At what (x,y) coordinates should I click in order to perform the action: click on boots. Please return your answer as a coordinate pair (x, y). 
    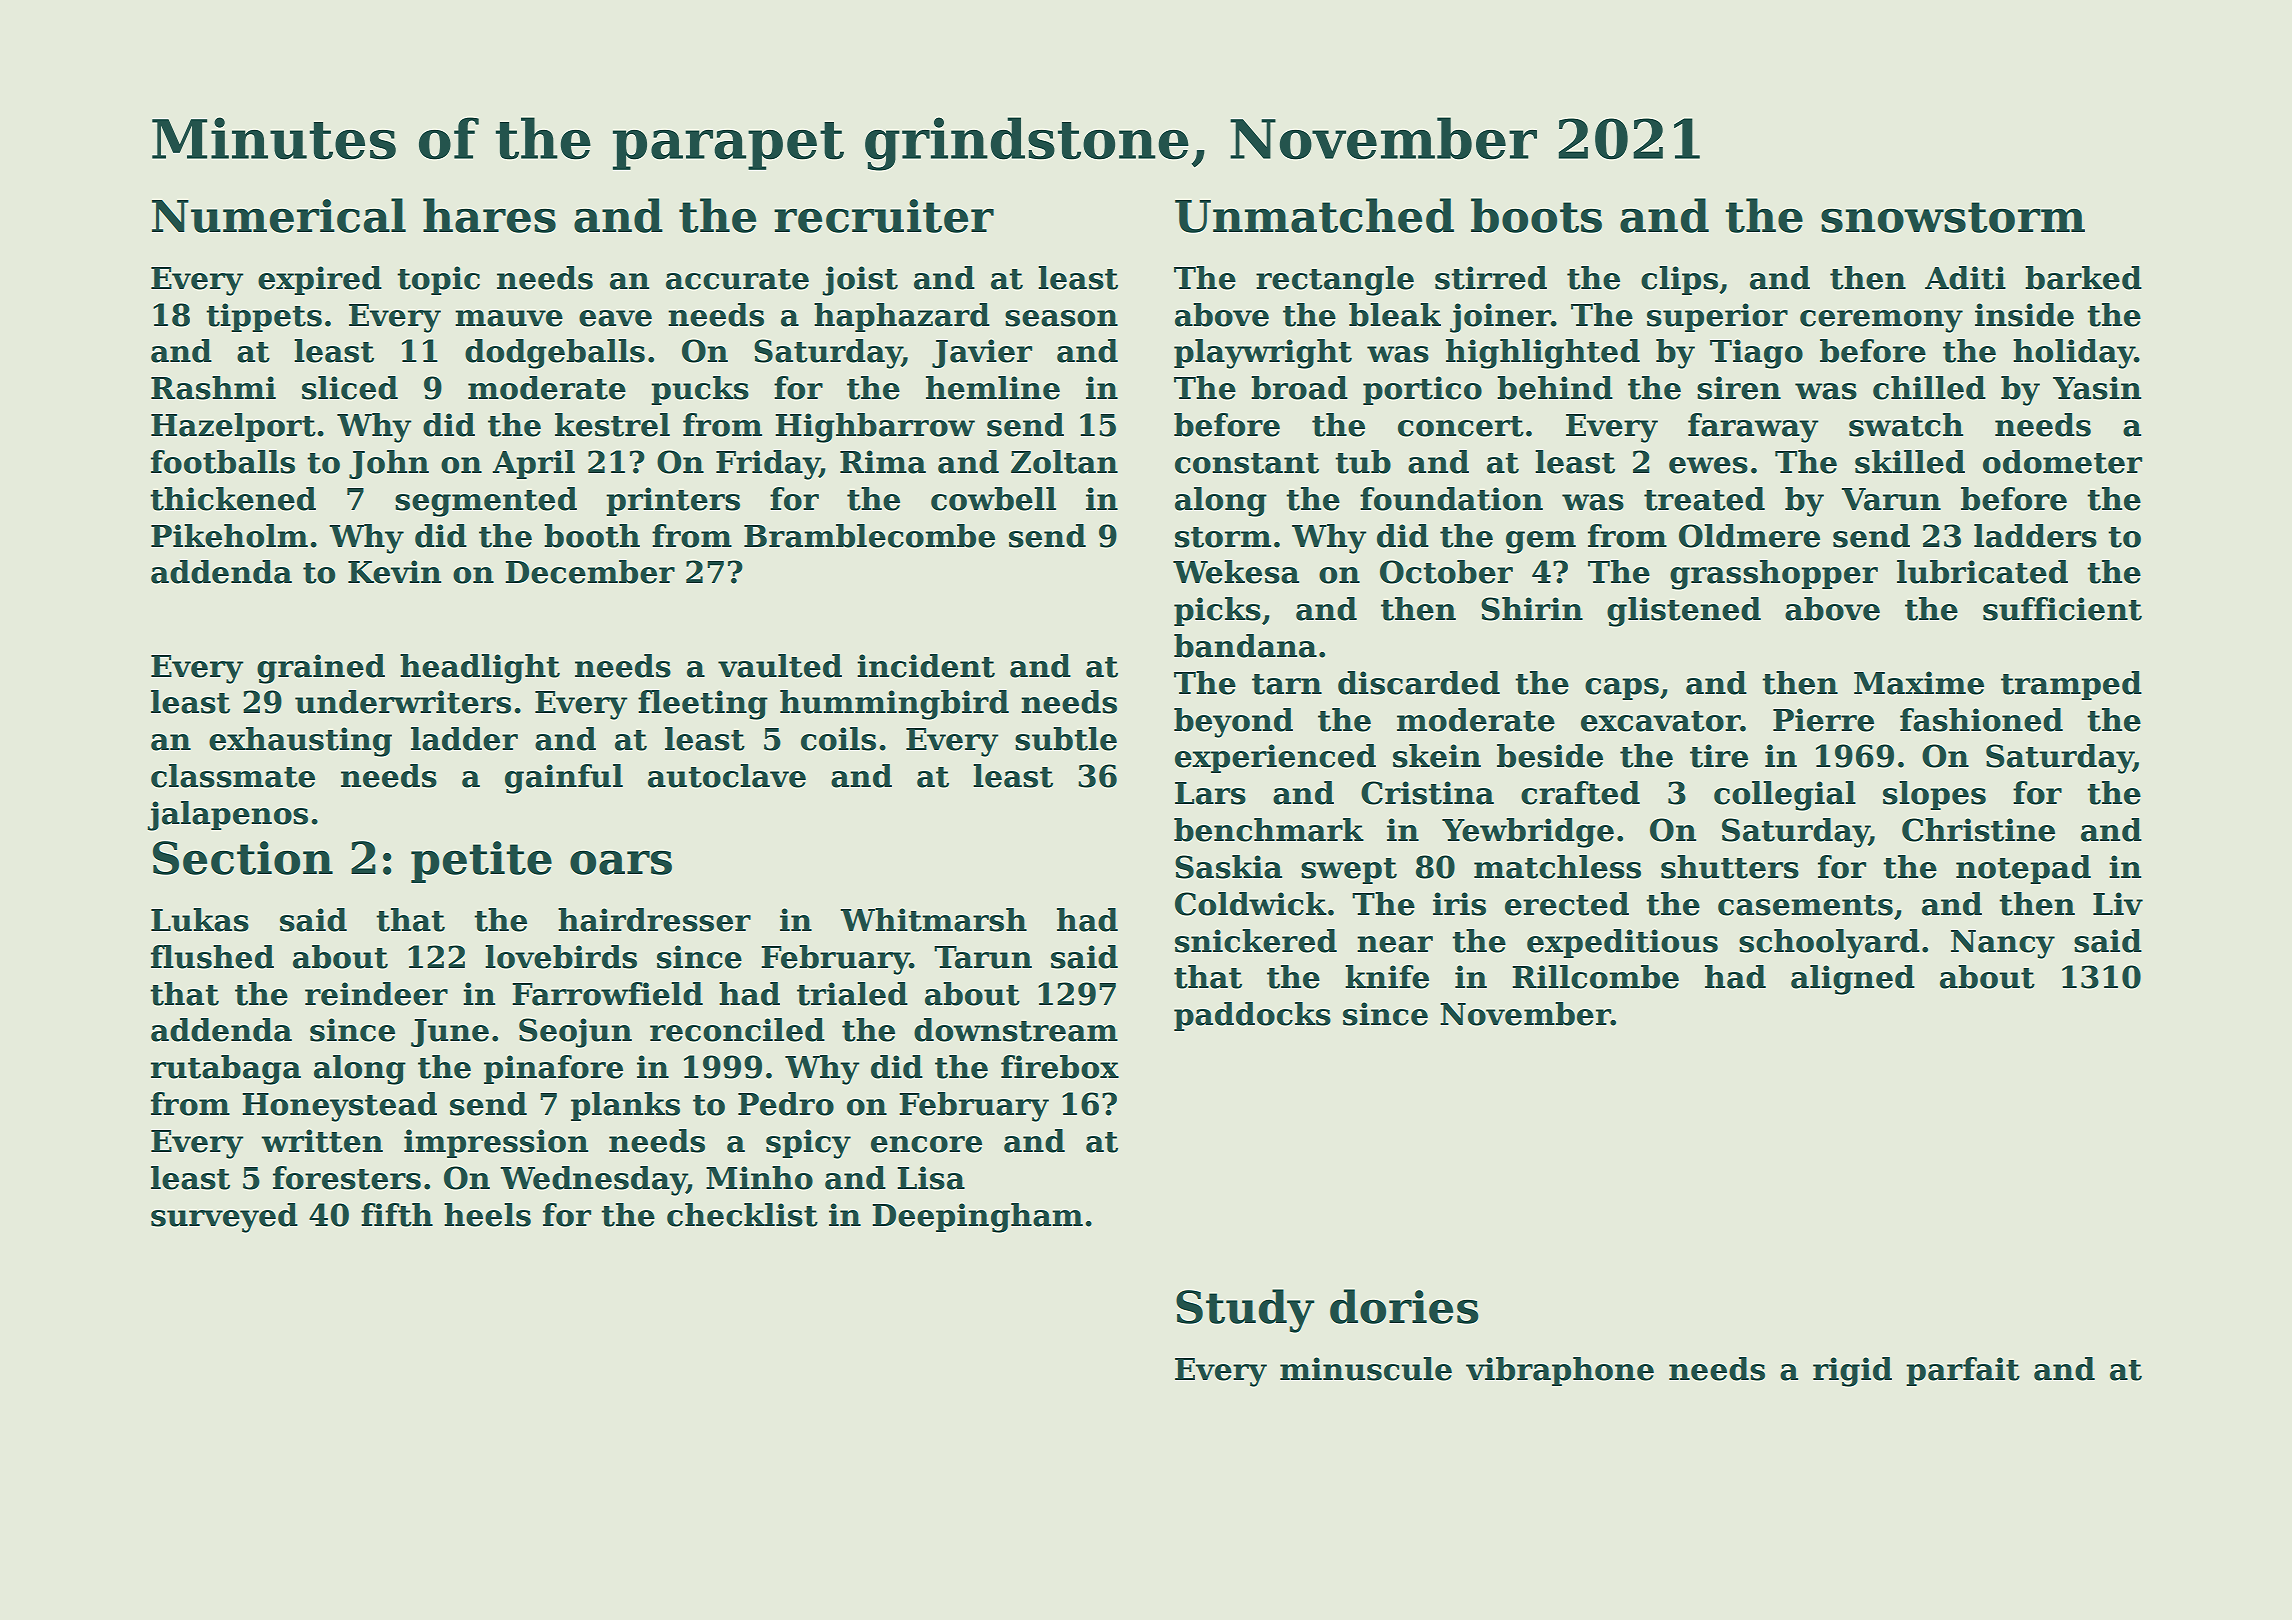
    Looking at the image, I should click on (1536, 215).
